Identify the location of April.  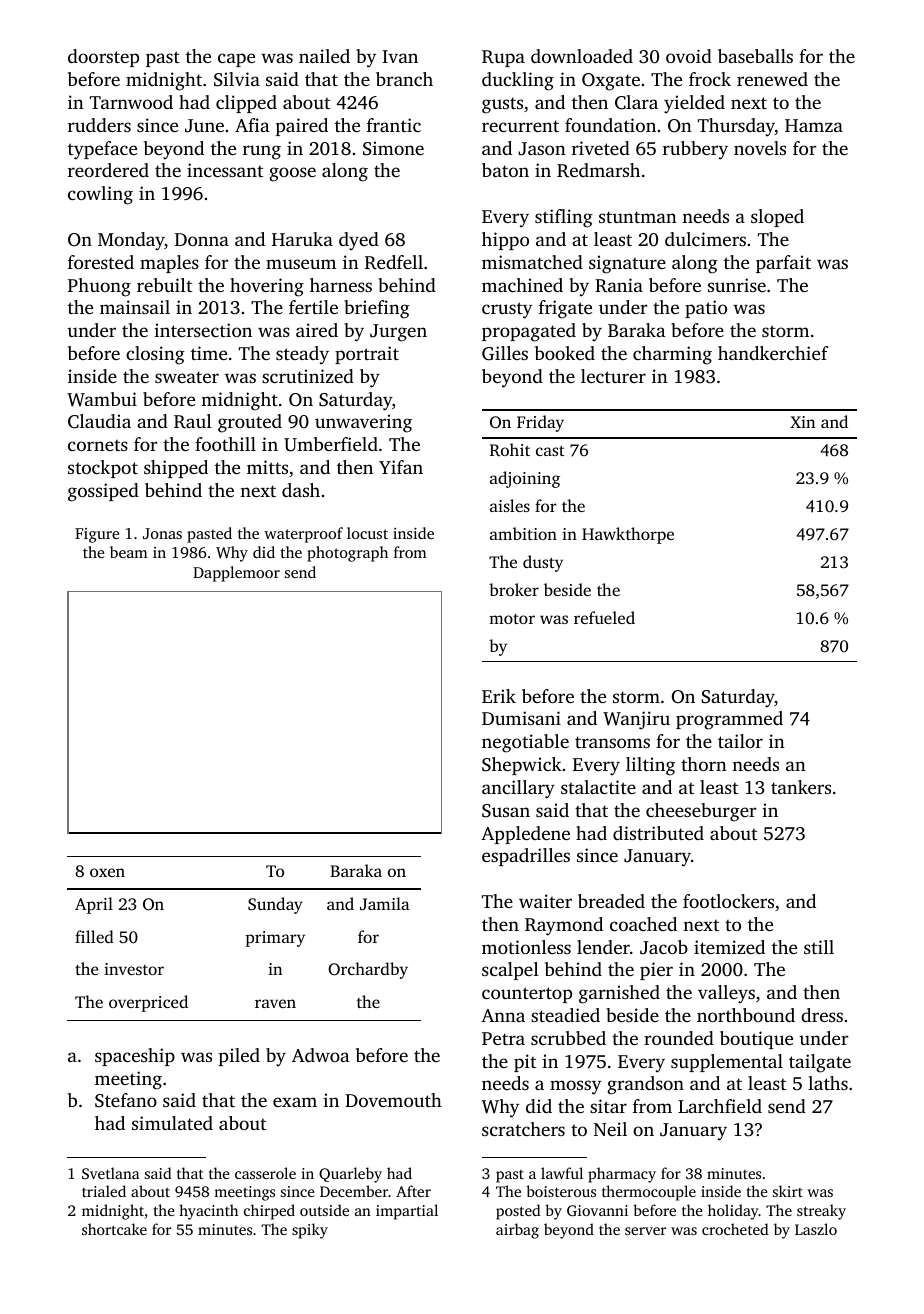
(94, 905).
